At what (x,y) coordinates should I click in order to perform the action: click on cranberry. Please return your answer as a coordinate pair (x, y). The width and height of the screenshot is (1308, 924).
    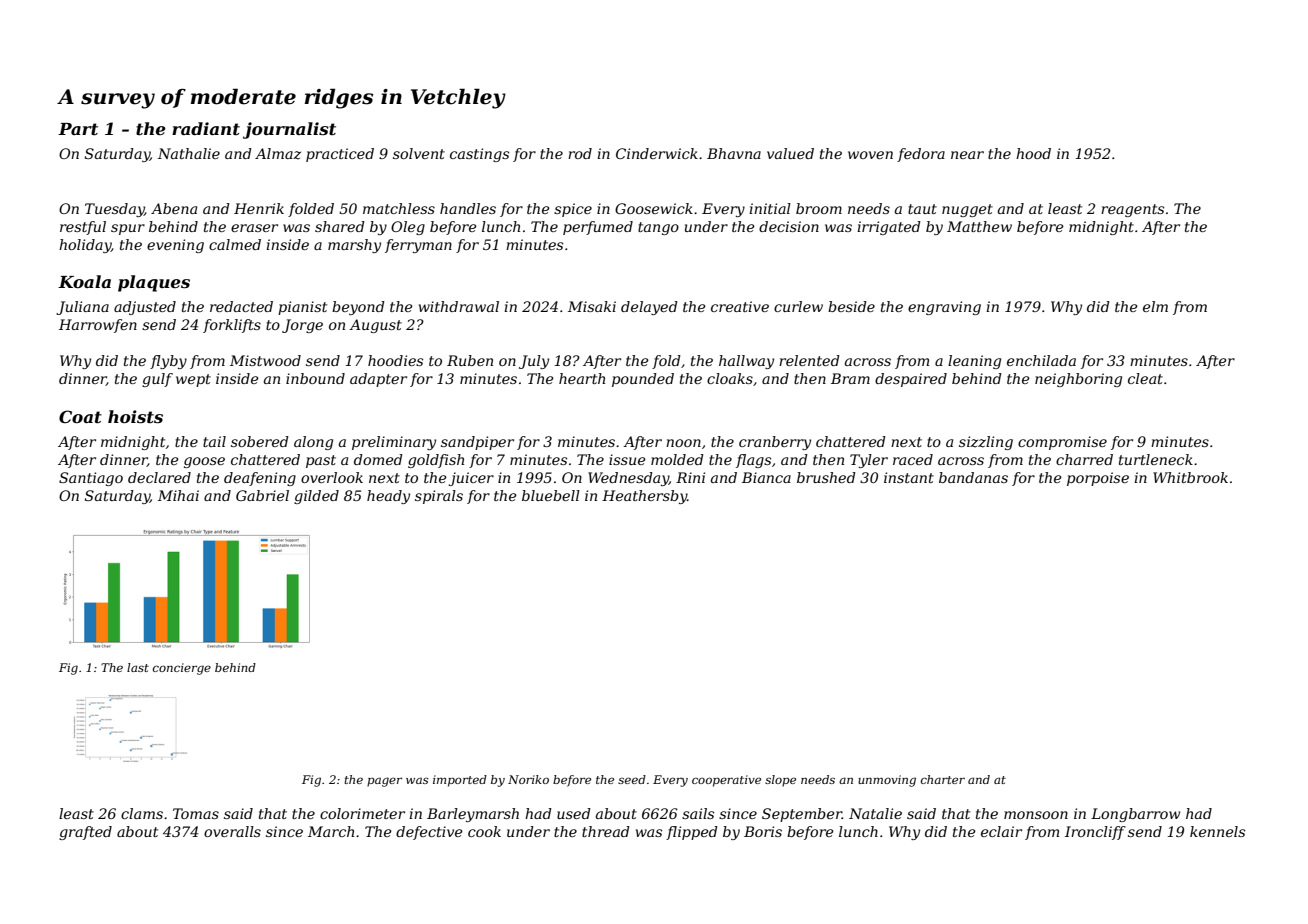
    Looking at the image, I should click on (775, 443).
